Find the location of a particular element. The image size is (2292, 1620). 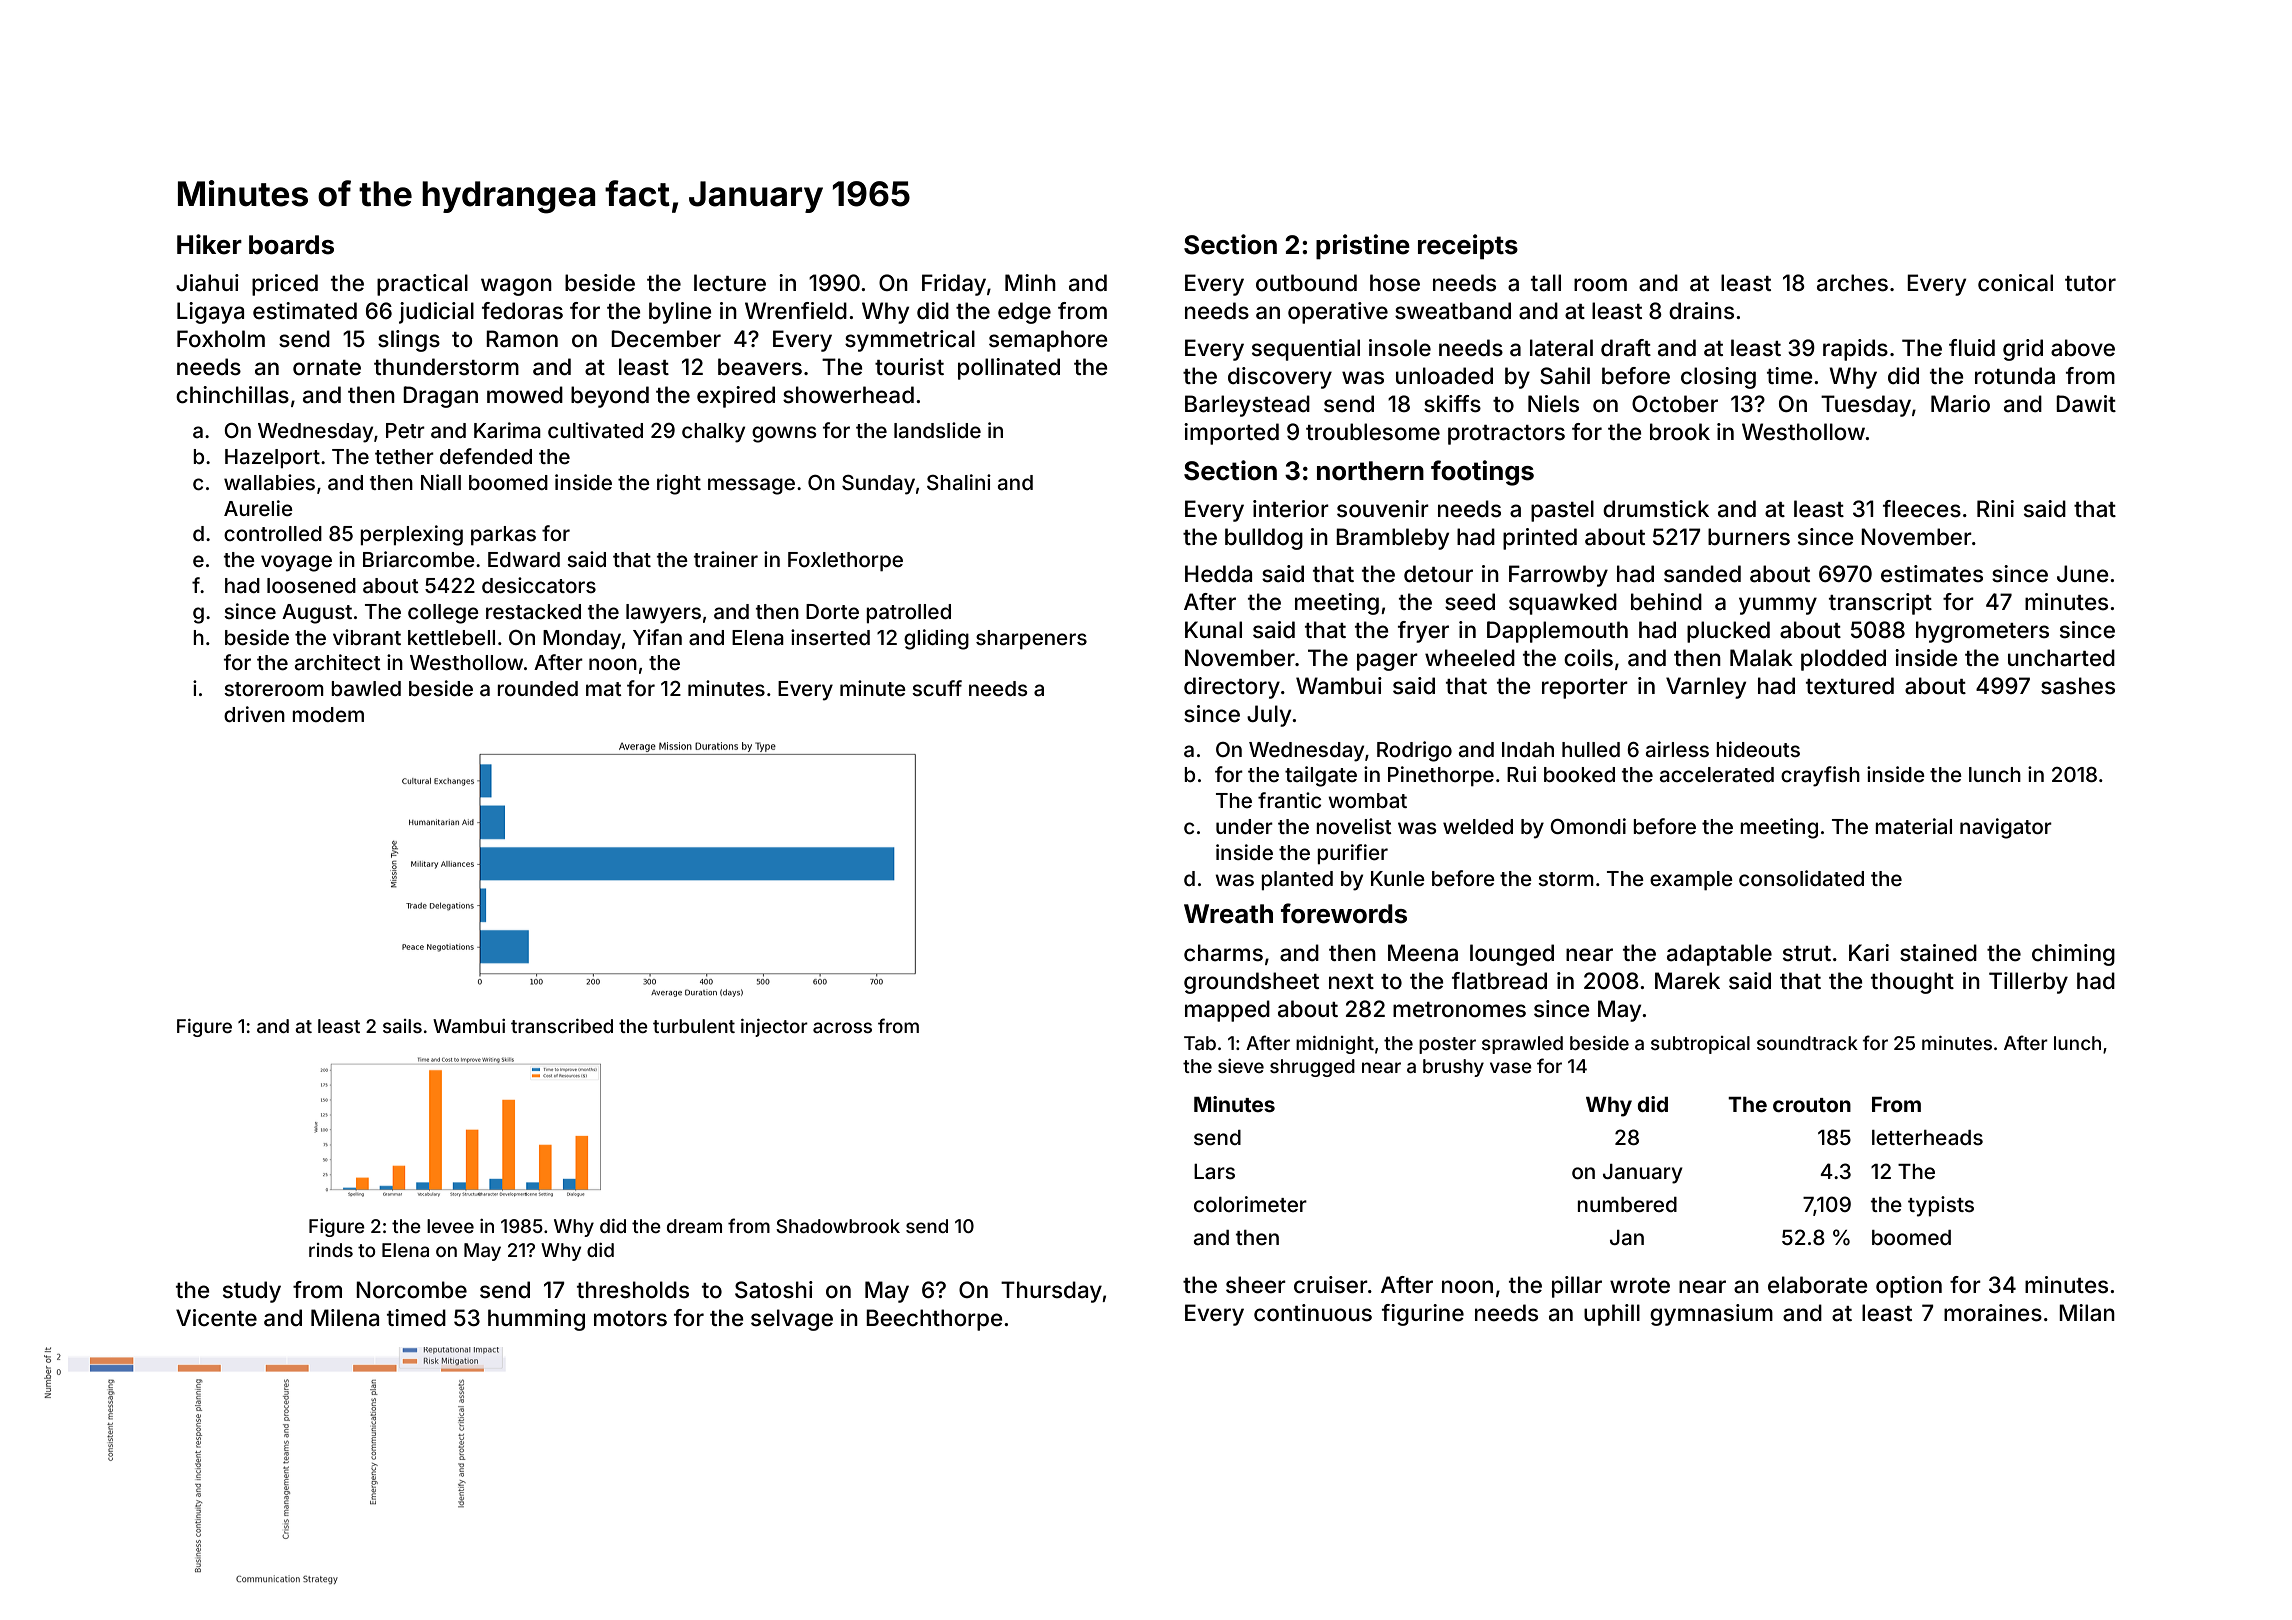

sharpeners is located at coordinates (1031, 639).
